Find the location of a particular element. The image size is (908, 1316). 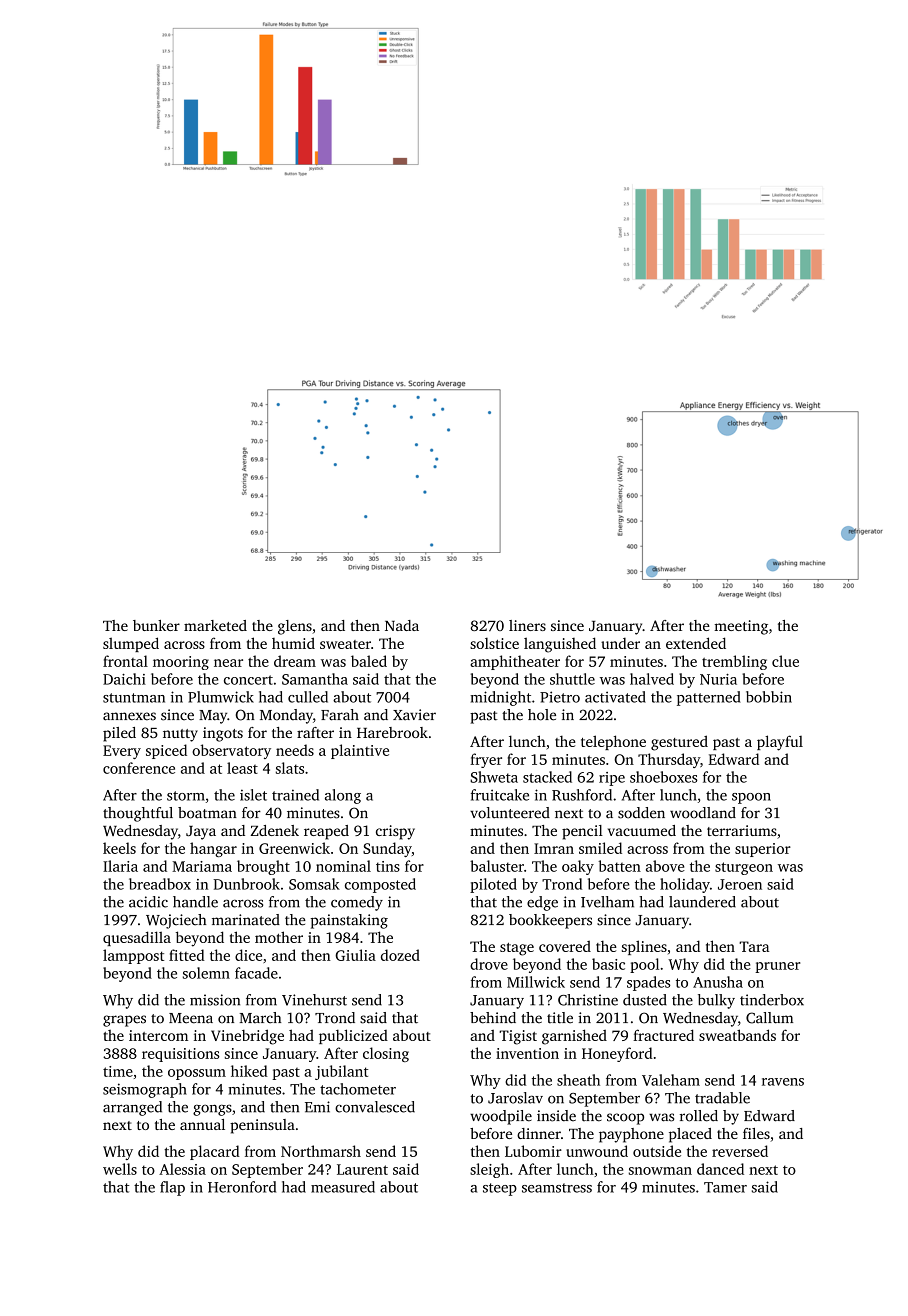

slumped is located at coordinates (131, 644).
